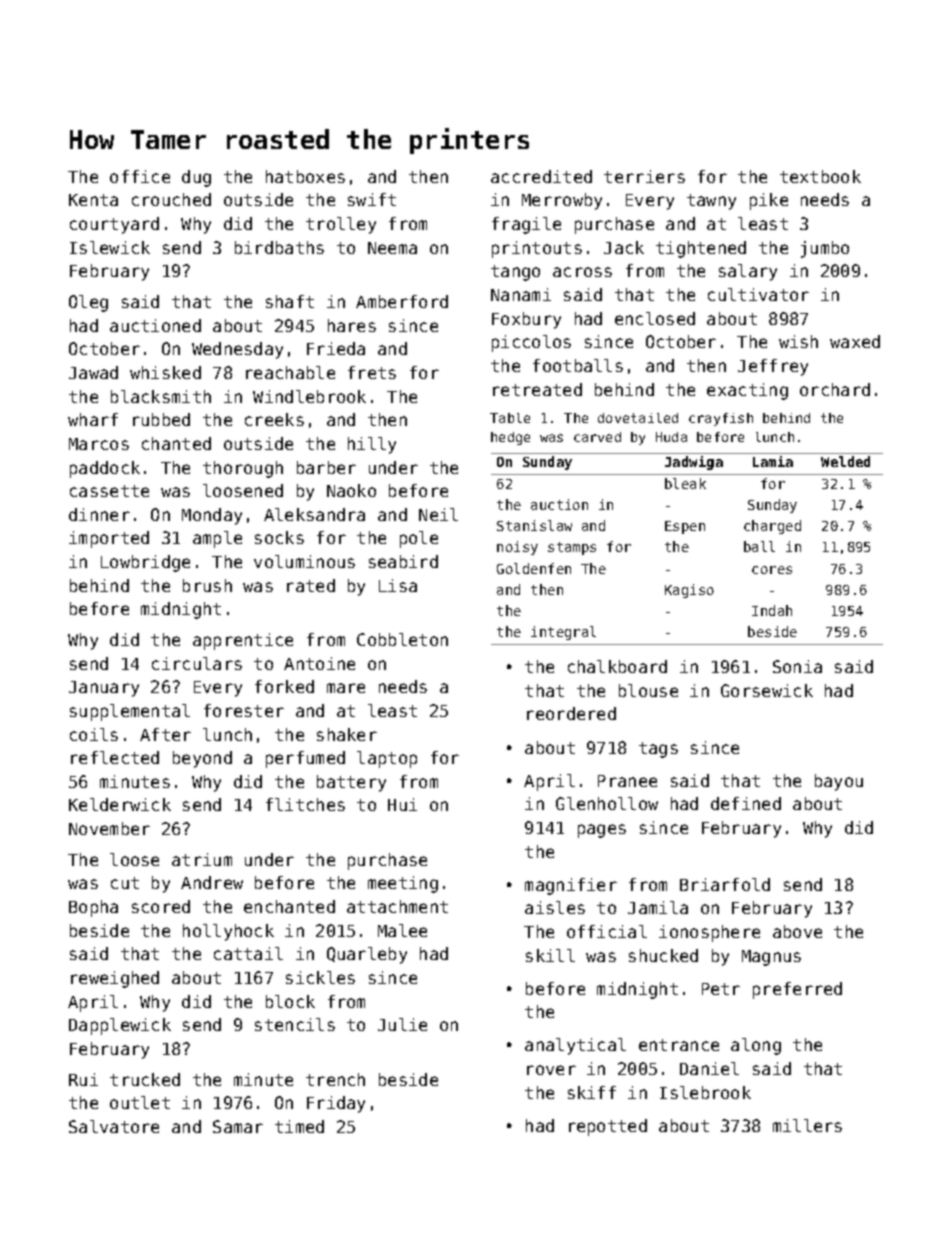 The image size is (952, 1233). I want to click on Indah, so click(772, 610).
